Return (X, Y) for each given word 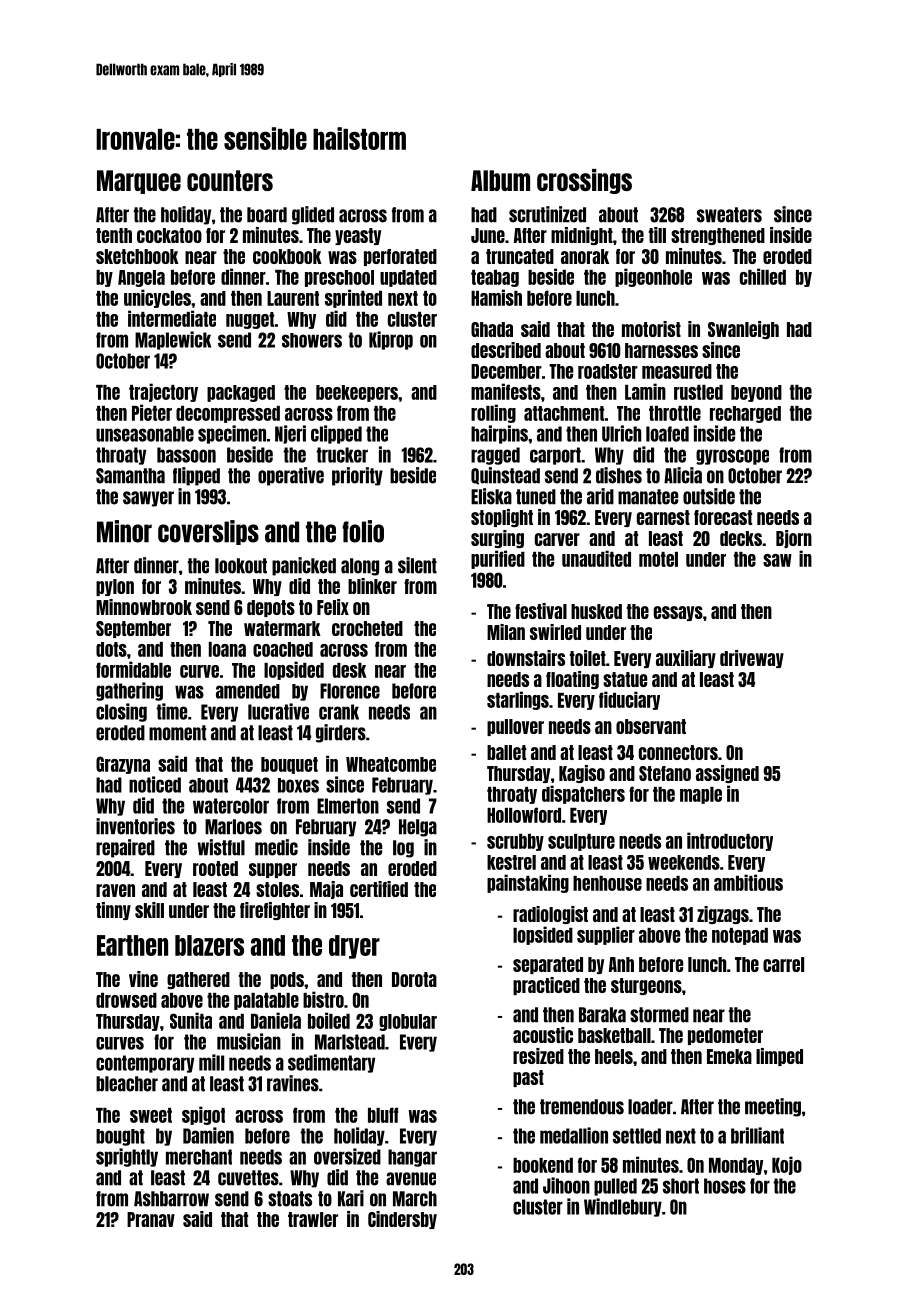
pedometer (725, 1036)
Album (500, 180)
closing (121, 712)
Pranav (151, 1219)
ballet (506, 752)
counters (230, 180)
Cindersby (402, 1220)
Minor (124, 531)
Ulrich (621, 433)
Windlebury (623, 1207)
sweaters (729, 215)
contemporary (145, 1064)
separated (548, 965)
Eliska (491, 496)
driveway (752, 659)
